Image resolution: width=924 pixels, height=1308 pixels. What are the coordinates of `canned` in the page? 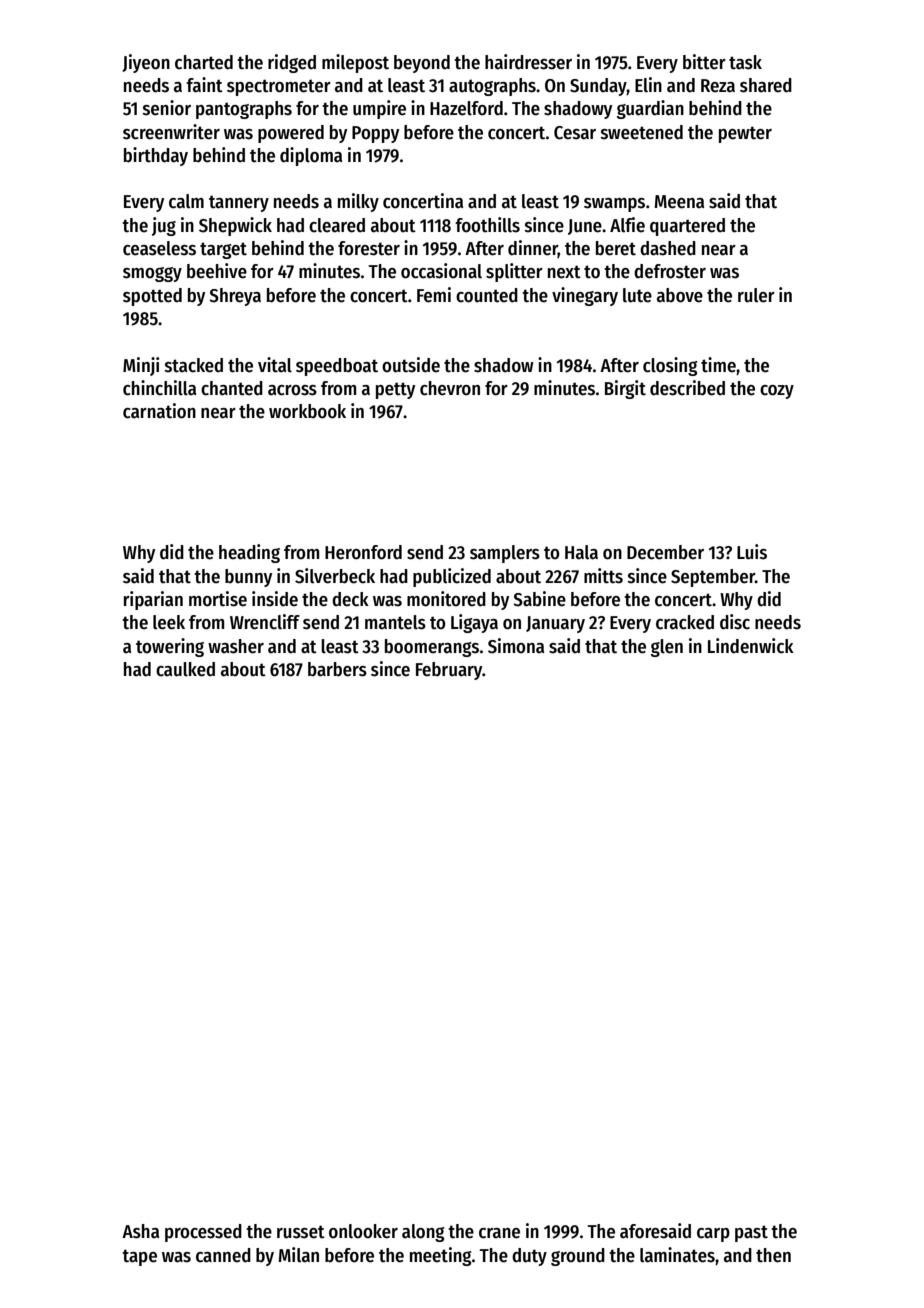 It's located at (223, 1255).
